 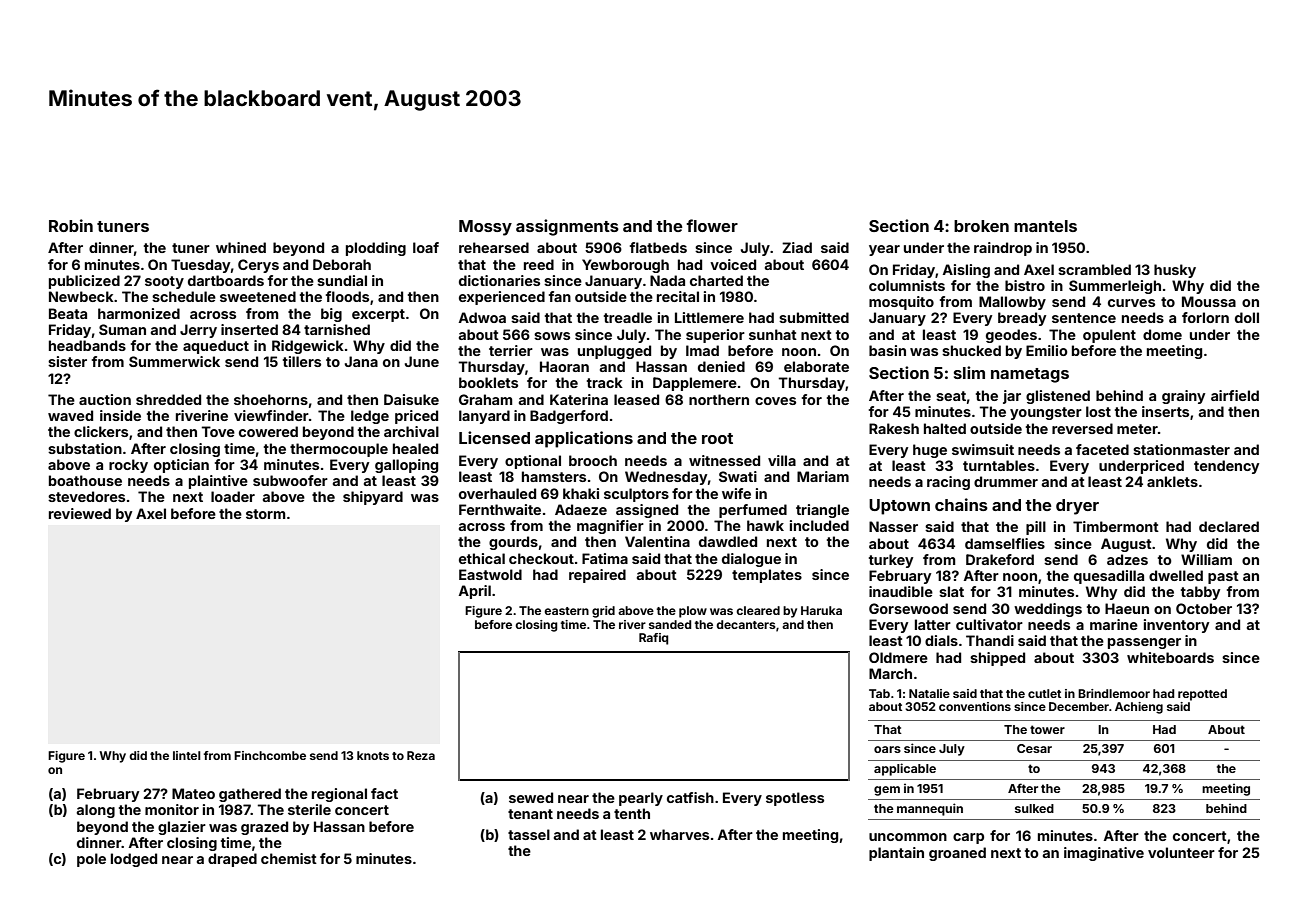 What do you see at coordinates (653, 639) in the page?
I see `Rafiq` at bounding box center [653, 639].
